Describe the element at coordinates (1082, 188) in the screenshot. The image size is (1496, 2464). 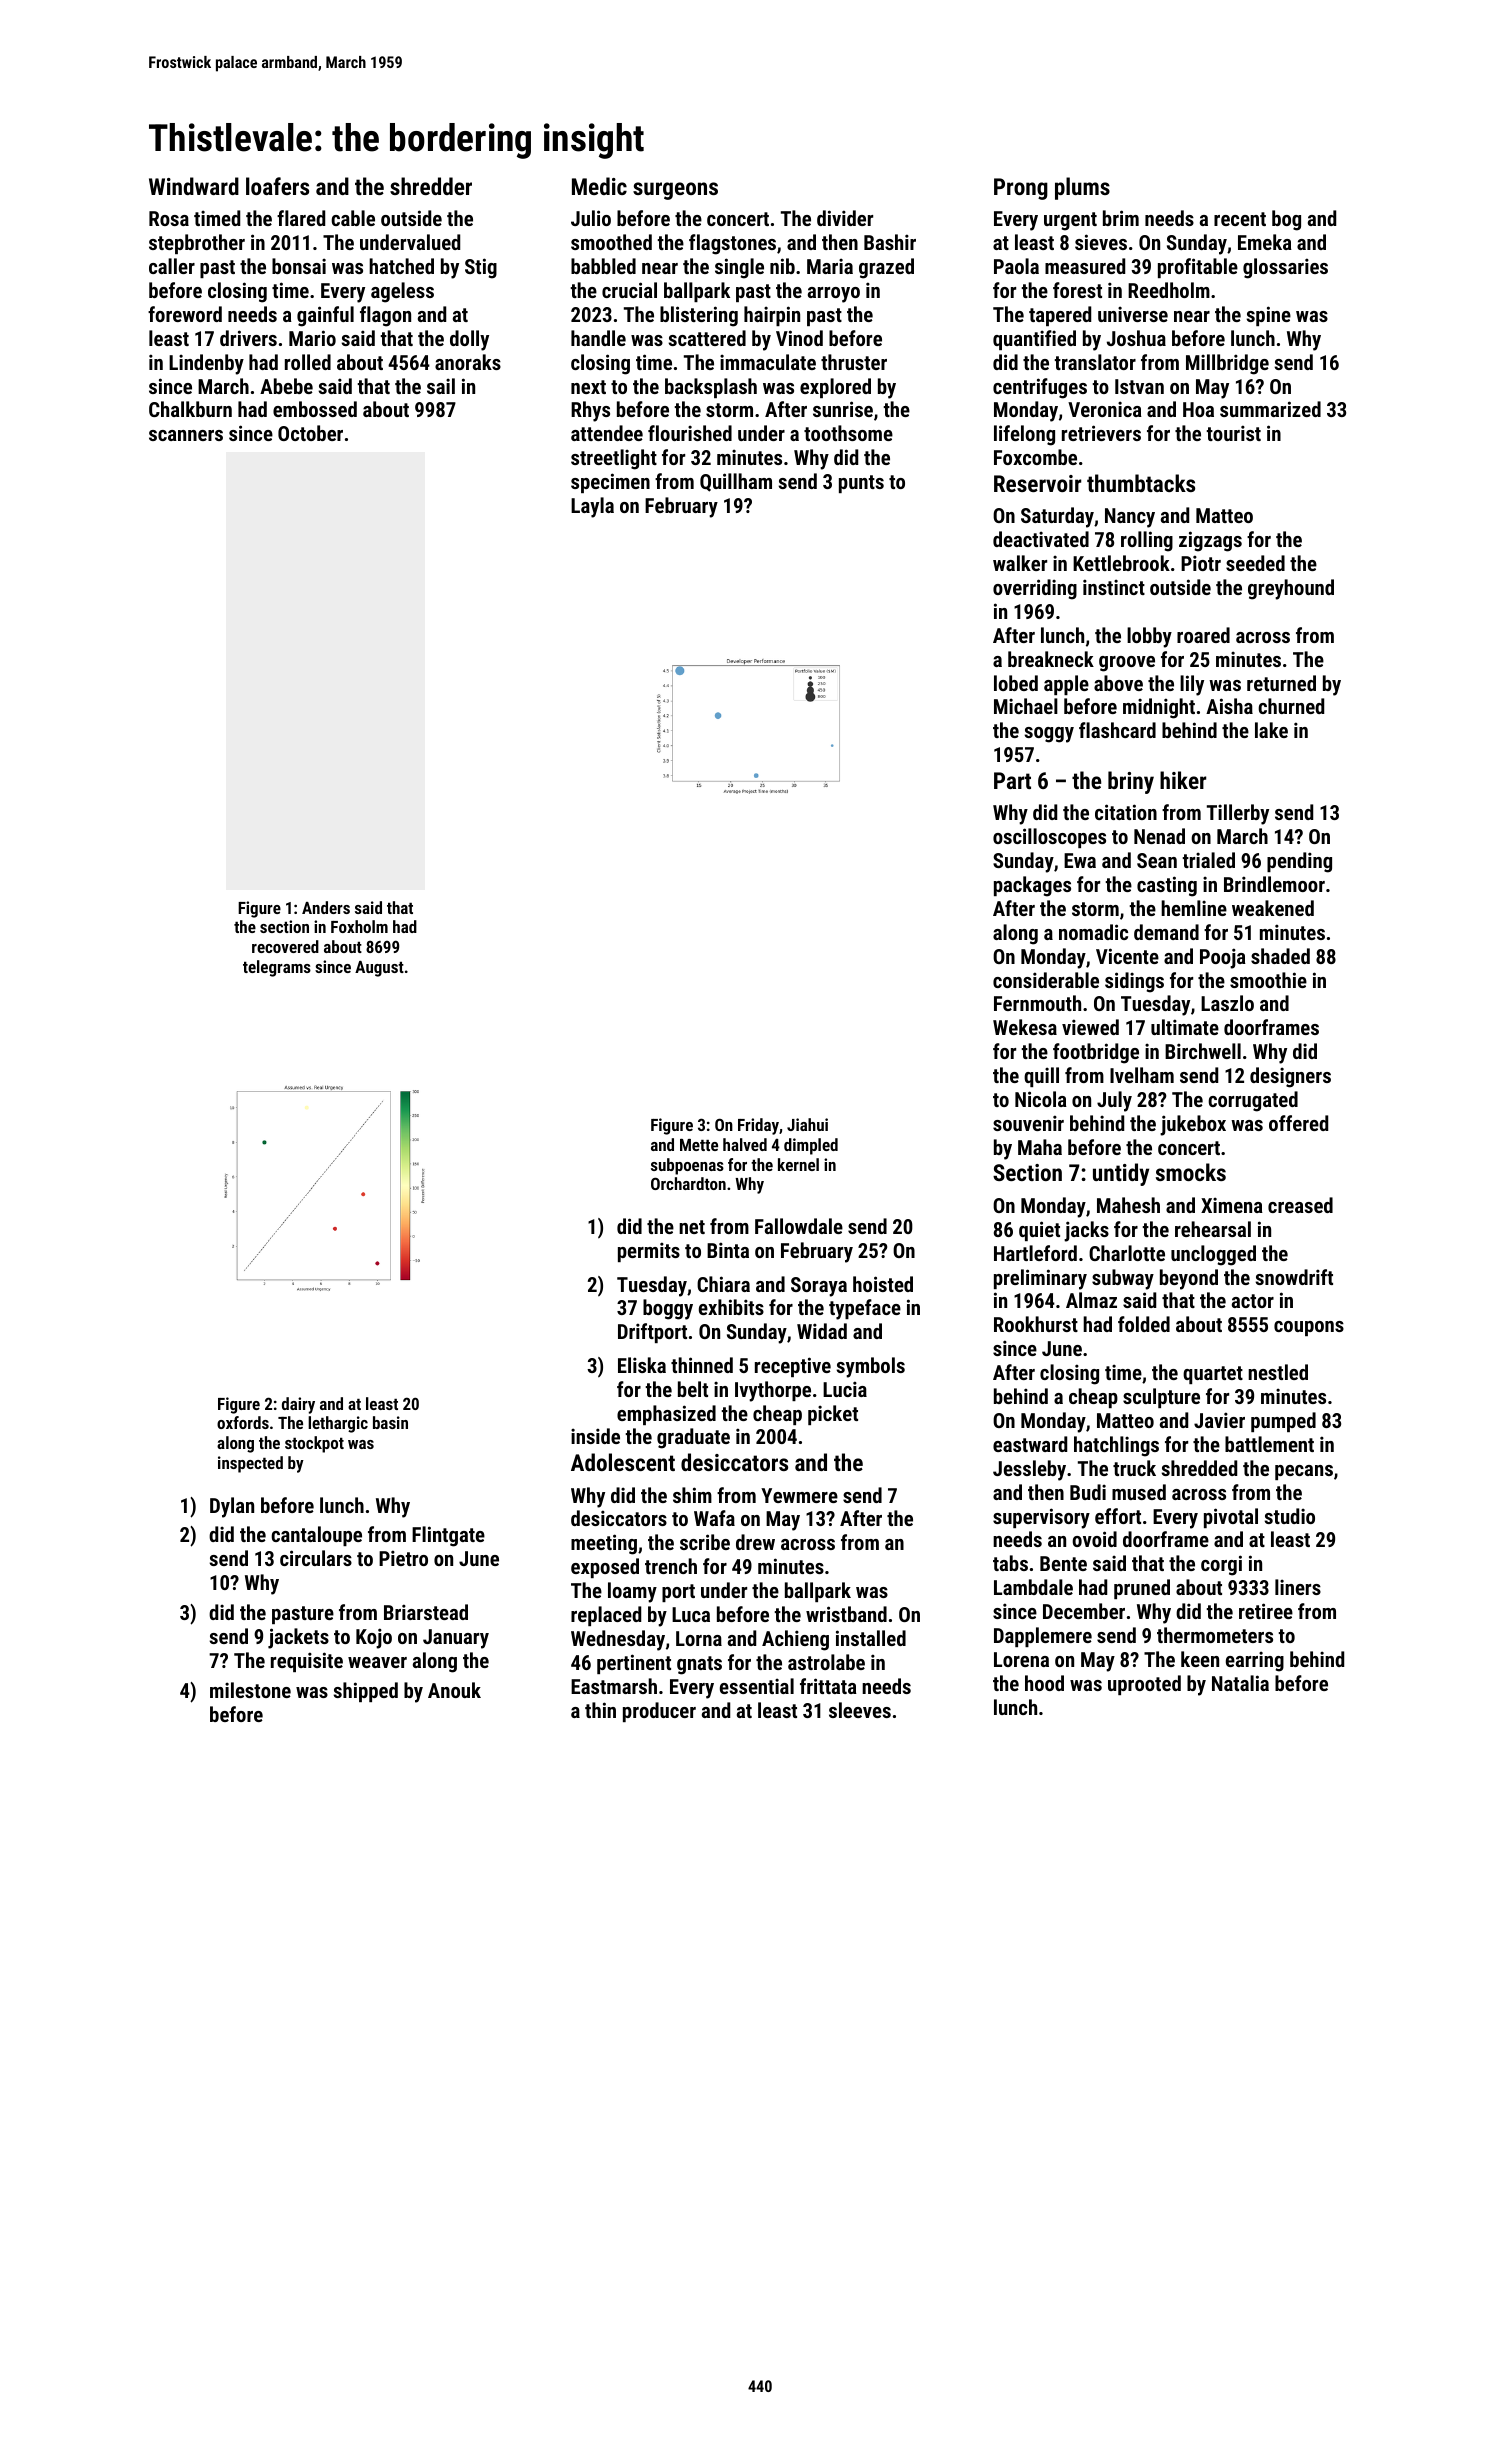
I see `plums` at that location.
